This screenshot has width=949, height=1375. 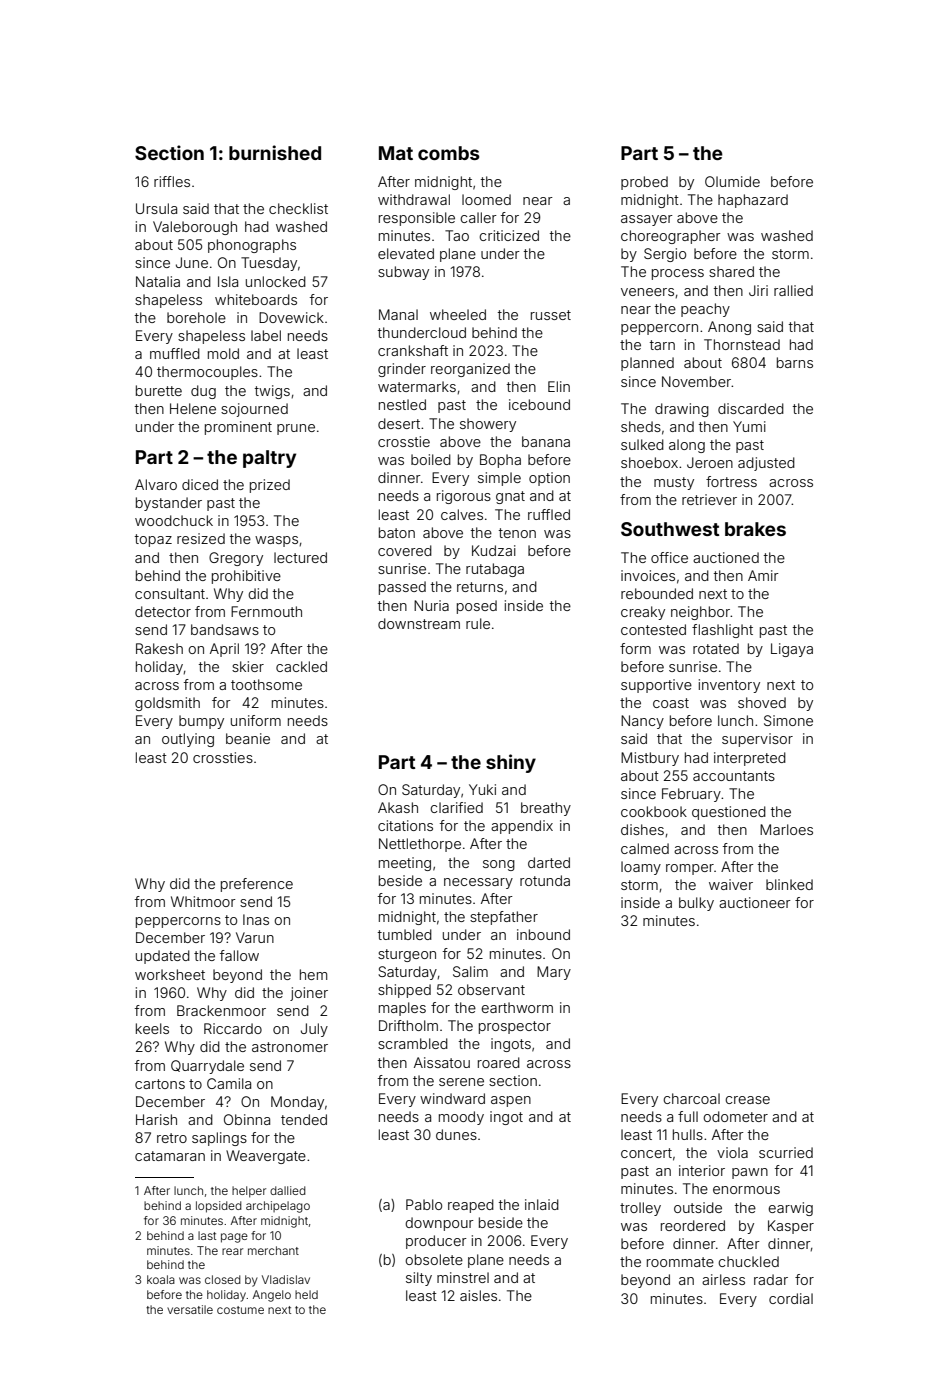 I want to click on aisles, so click(x=478, y=1295).
